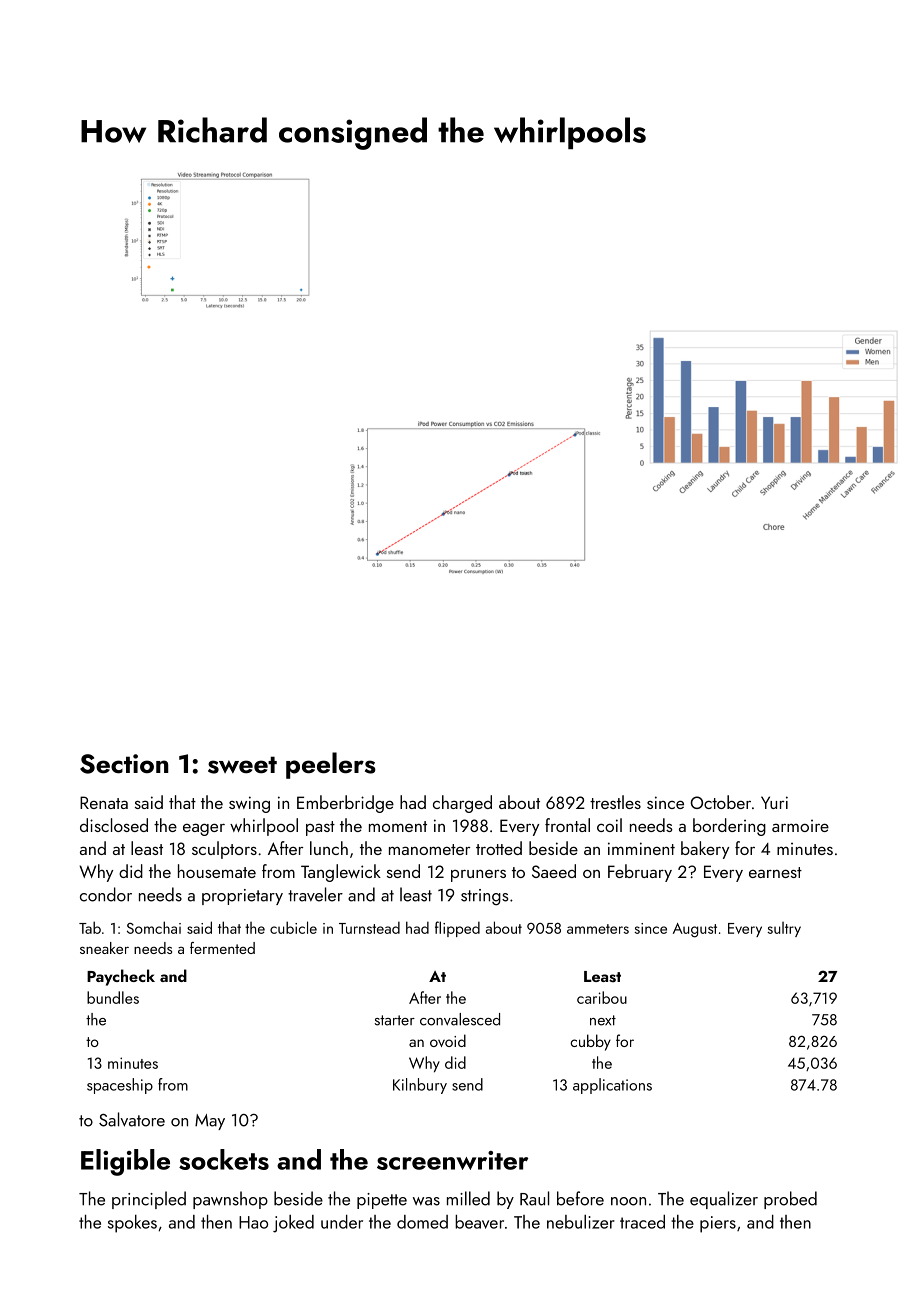 This screenshot has height=1314, width=924. Describe the element at coordinates (242, 897) in the screenshot. I see `proprietary` at that location.
